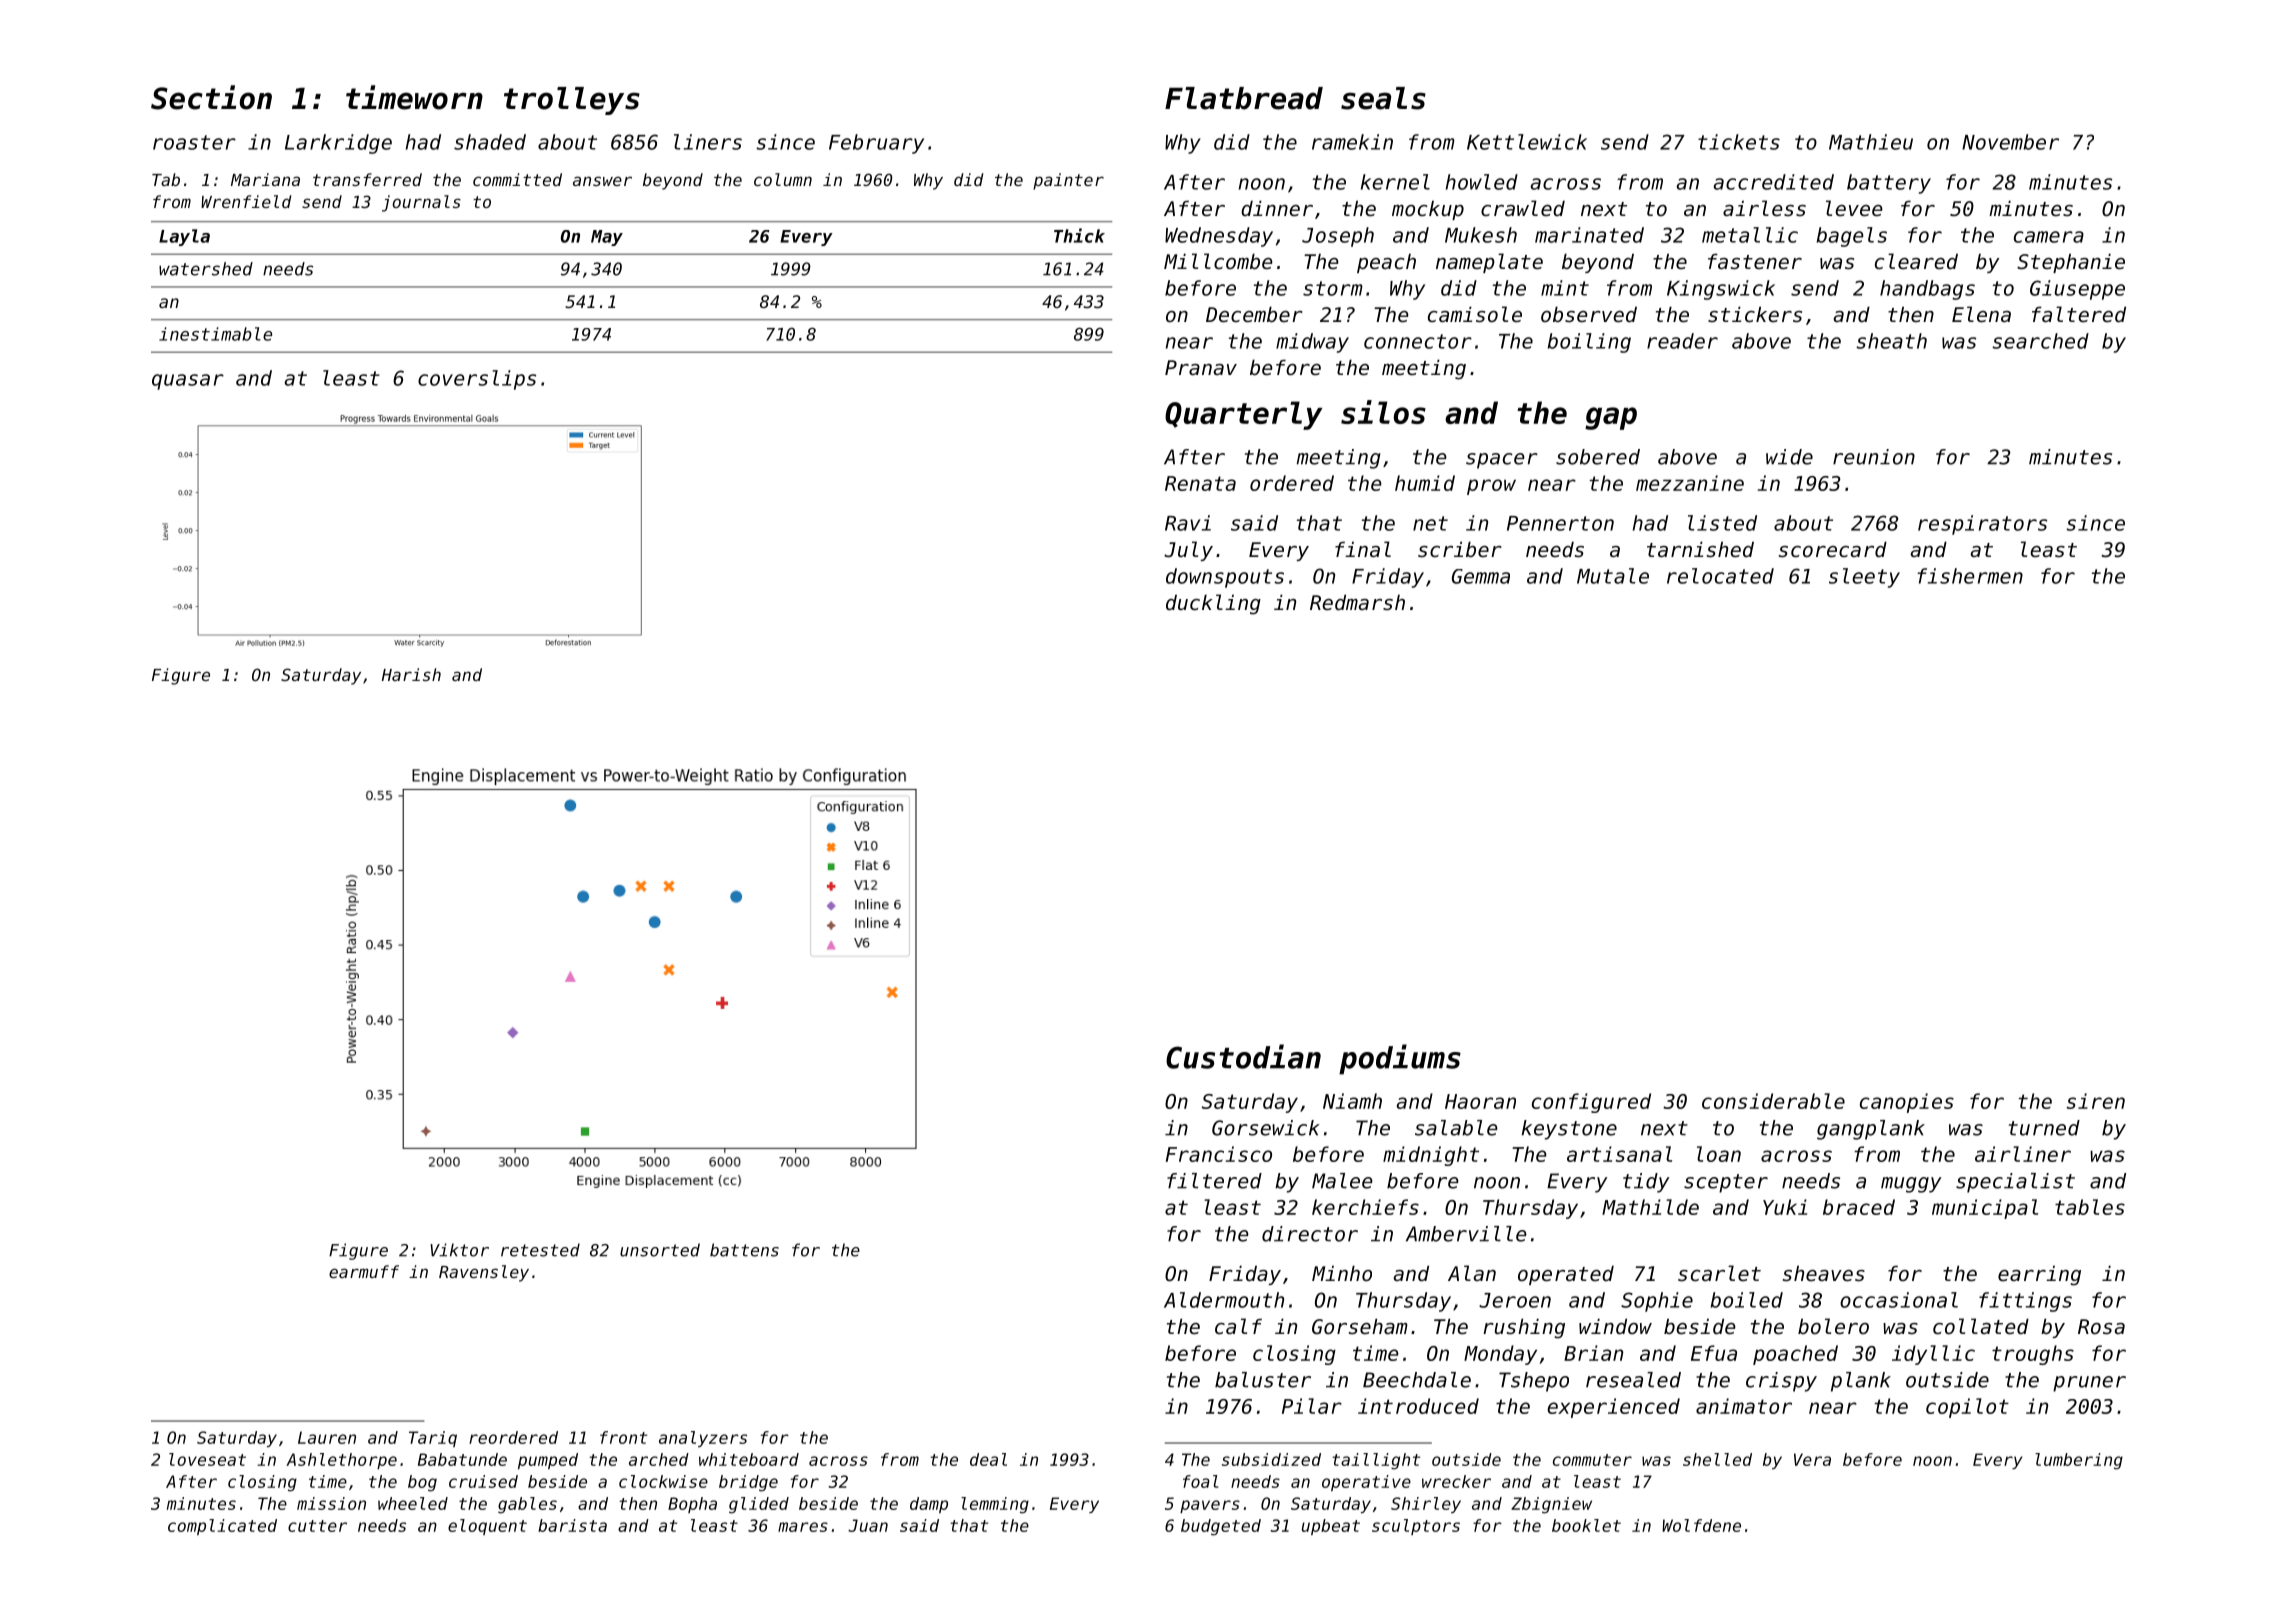 The width and height of the image is (2277, 1610). Describe the element at coordinates (215, 334) in the image. I see `inestimable` at that location.
